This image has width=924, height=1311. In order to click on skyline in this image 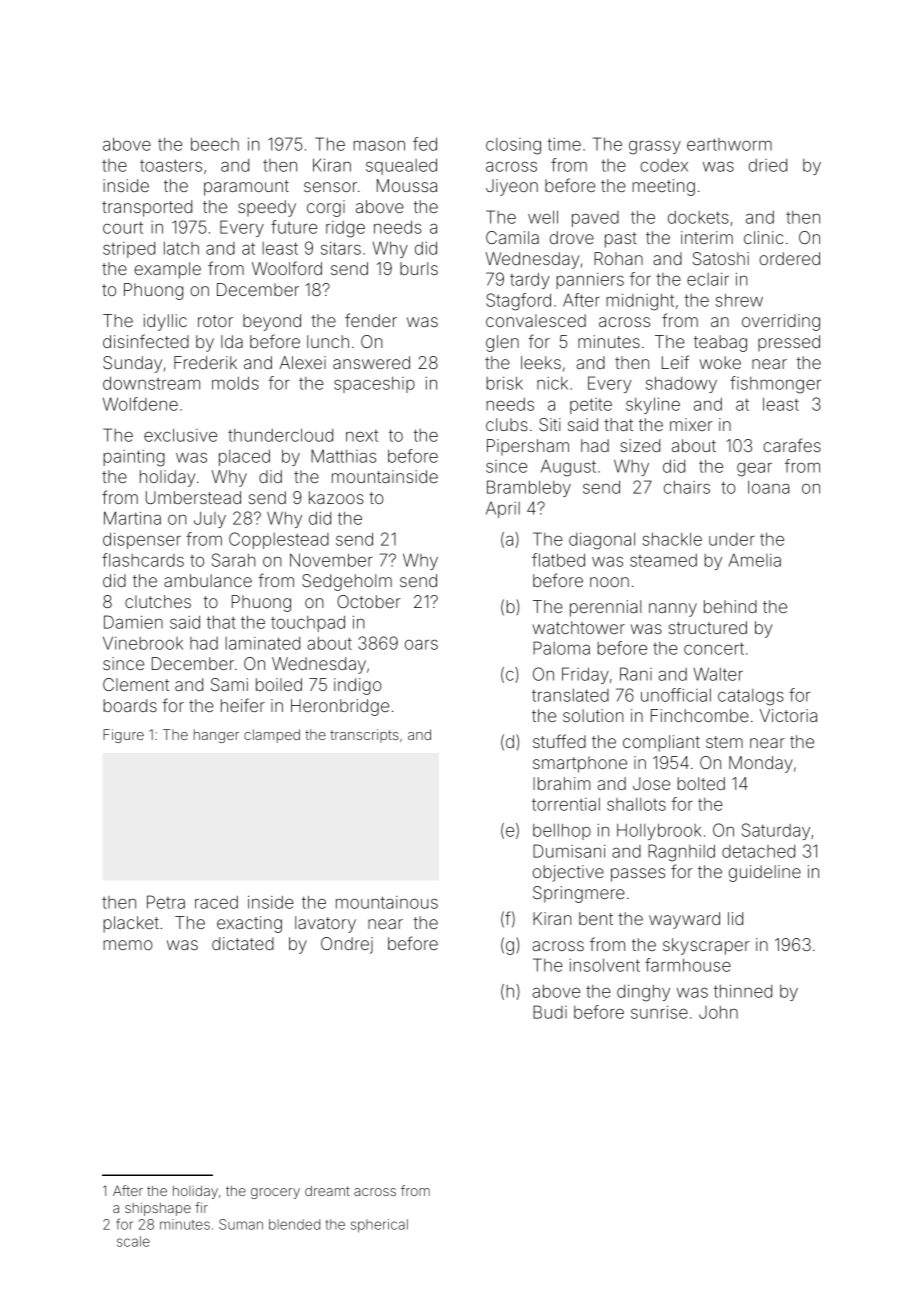, I will do `click(653, 406)`.
